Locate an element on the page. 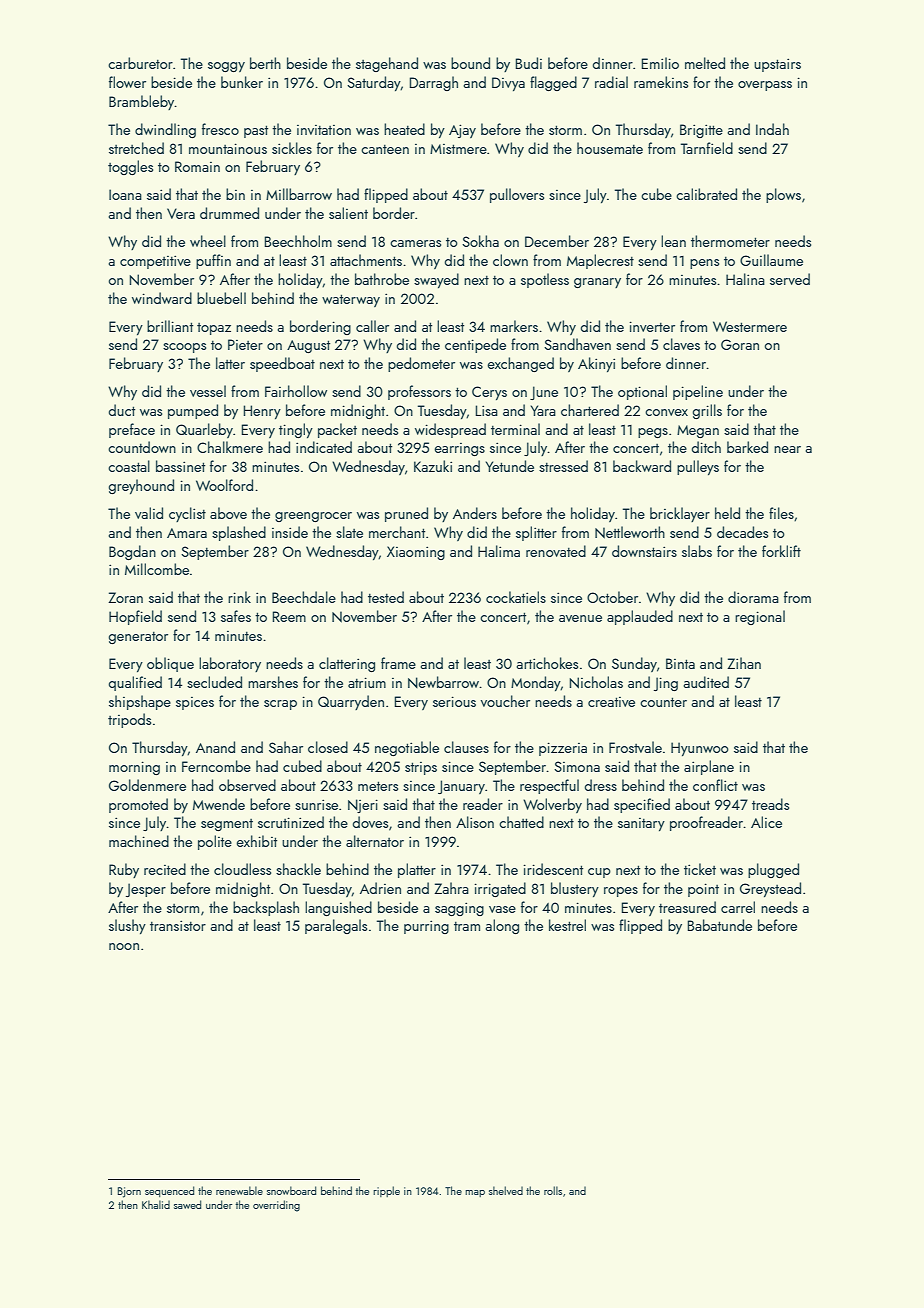 The width and height of the page is (924, 1308). frame is located at coordinates (398, 663).
